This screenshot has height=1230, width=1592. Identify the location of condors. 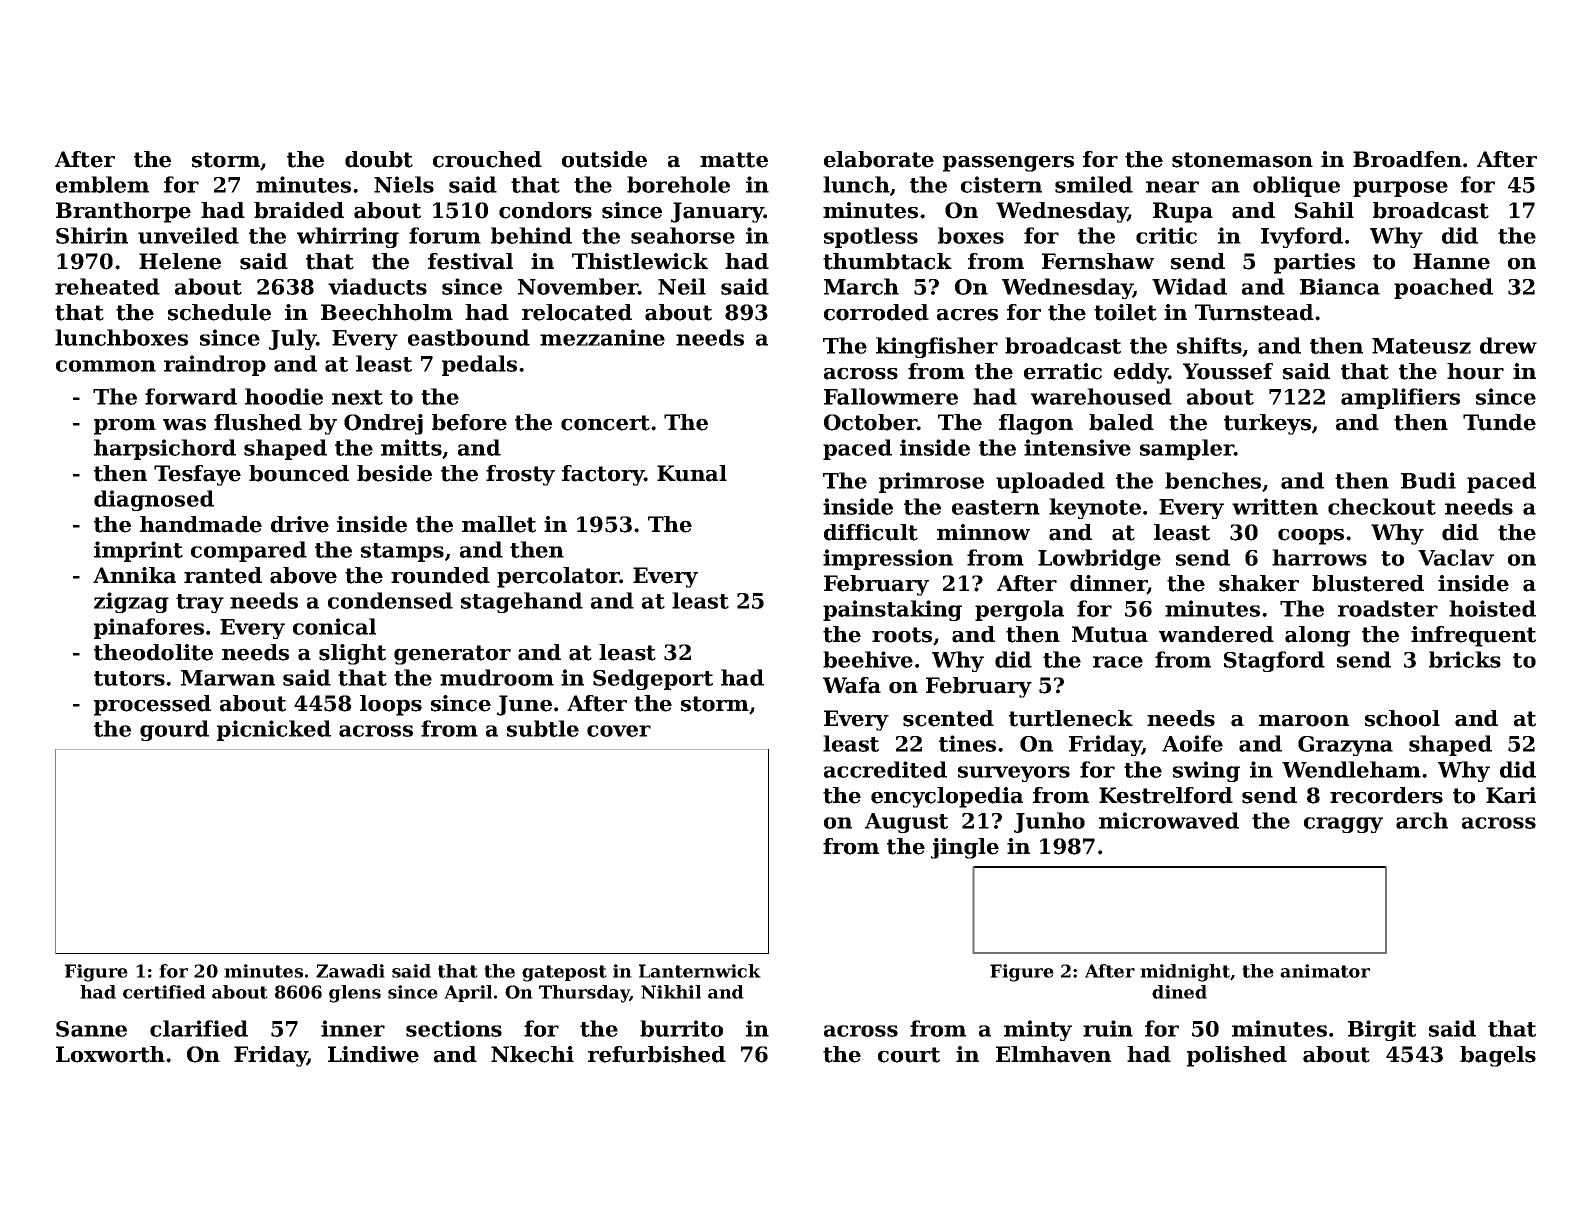
(545, 210).
